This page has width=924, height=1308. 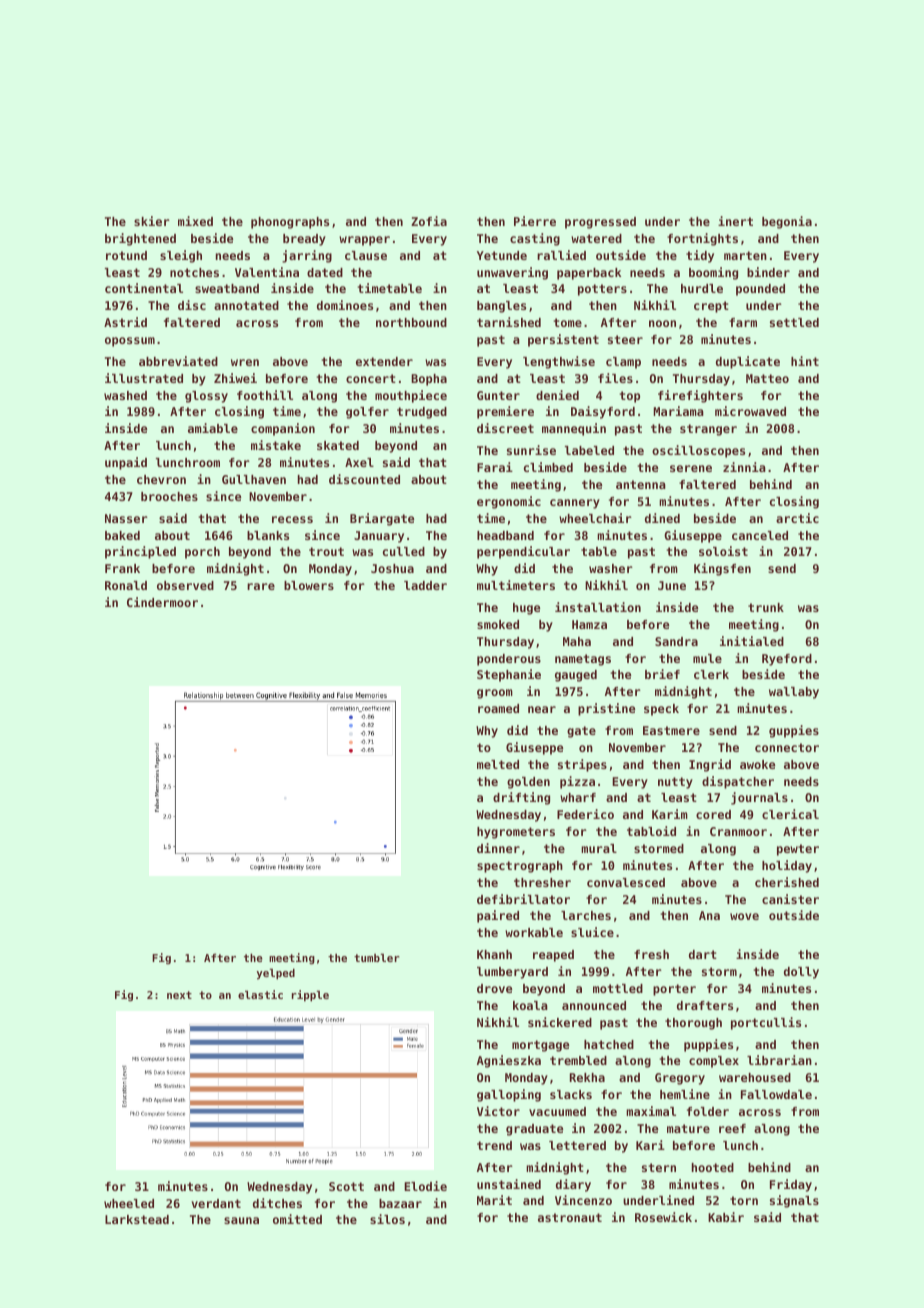 What do you see at coordinates (600, 223) in the page?
I see `progressed` at bounding box center [600, 223].
